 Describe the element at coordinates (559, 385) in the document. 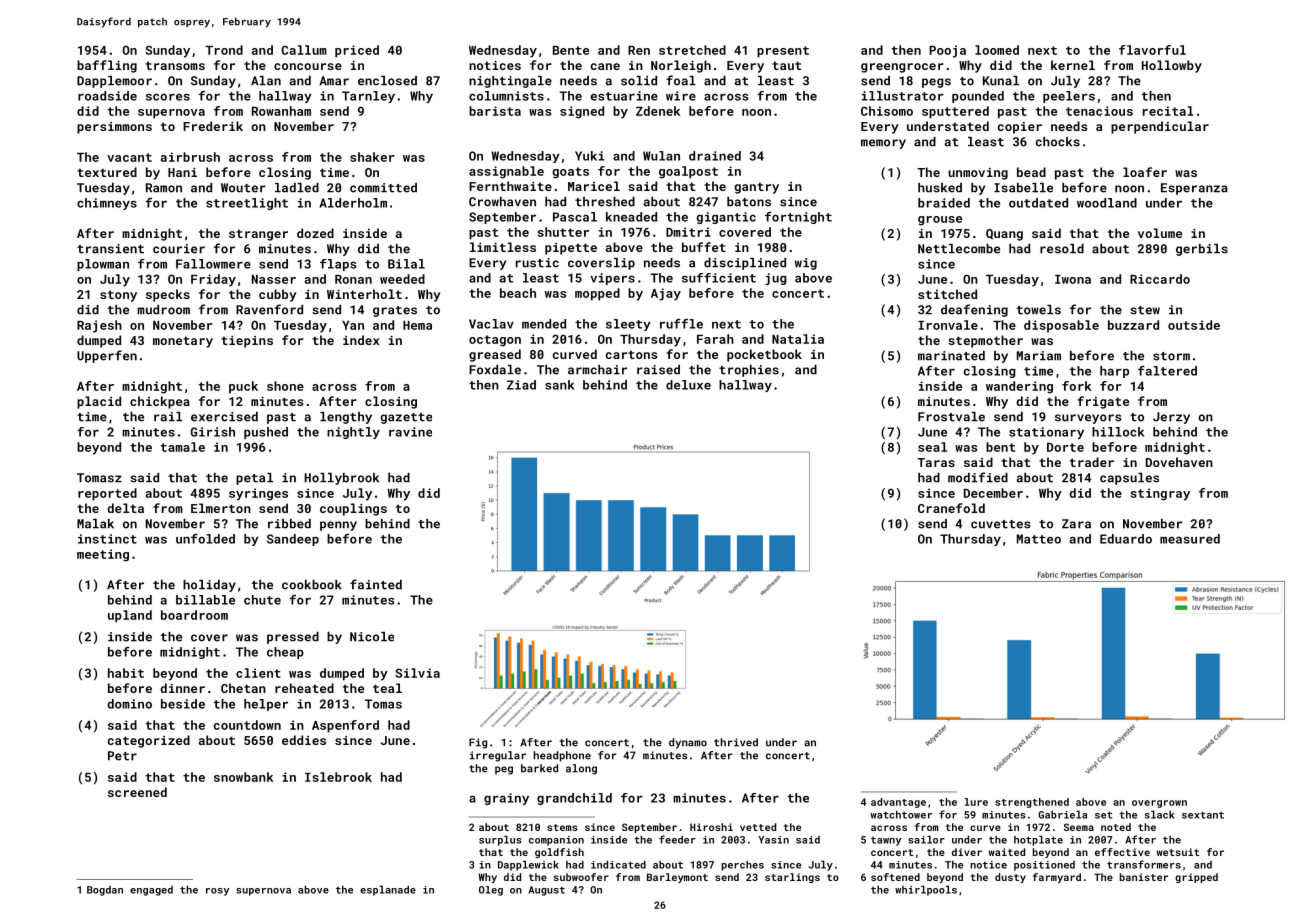

I see `sank` at that location.
